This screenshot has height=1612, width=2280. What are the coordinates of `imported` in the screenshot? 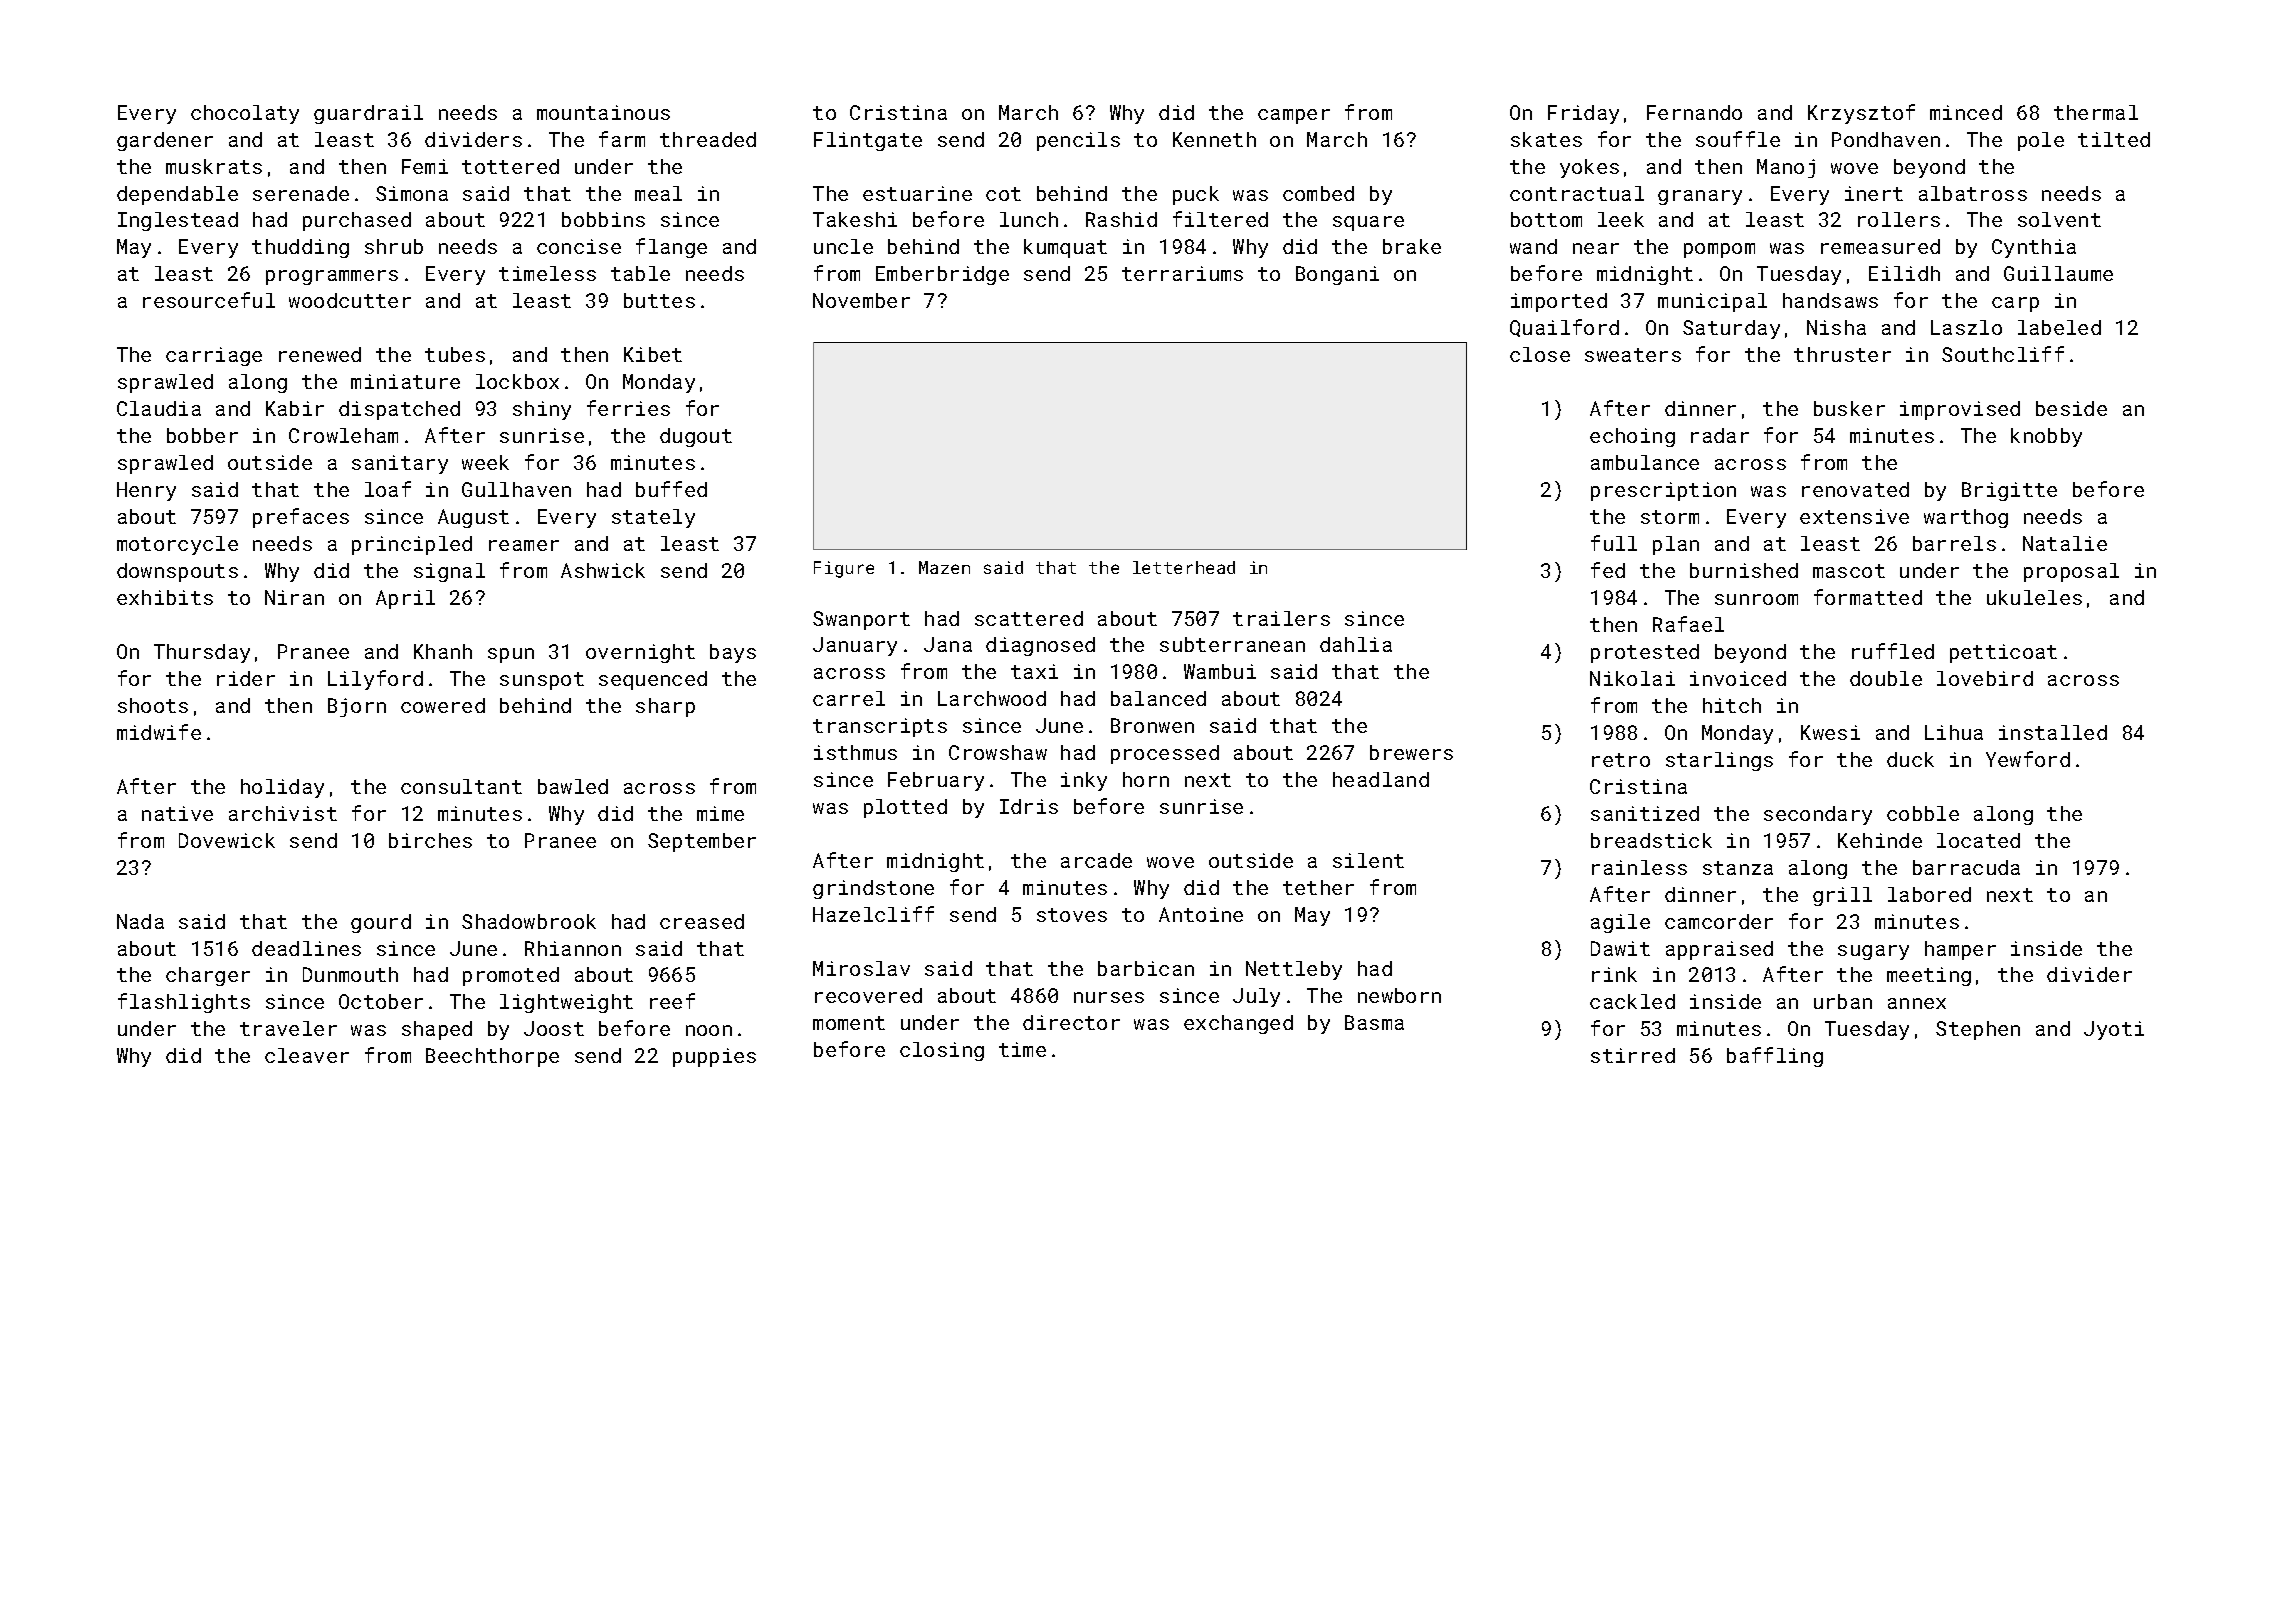 It's located at (1559, 302).
